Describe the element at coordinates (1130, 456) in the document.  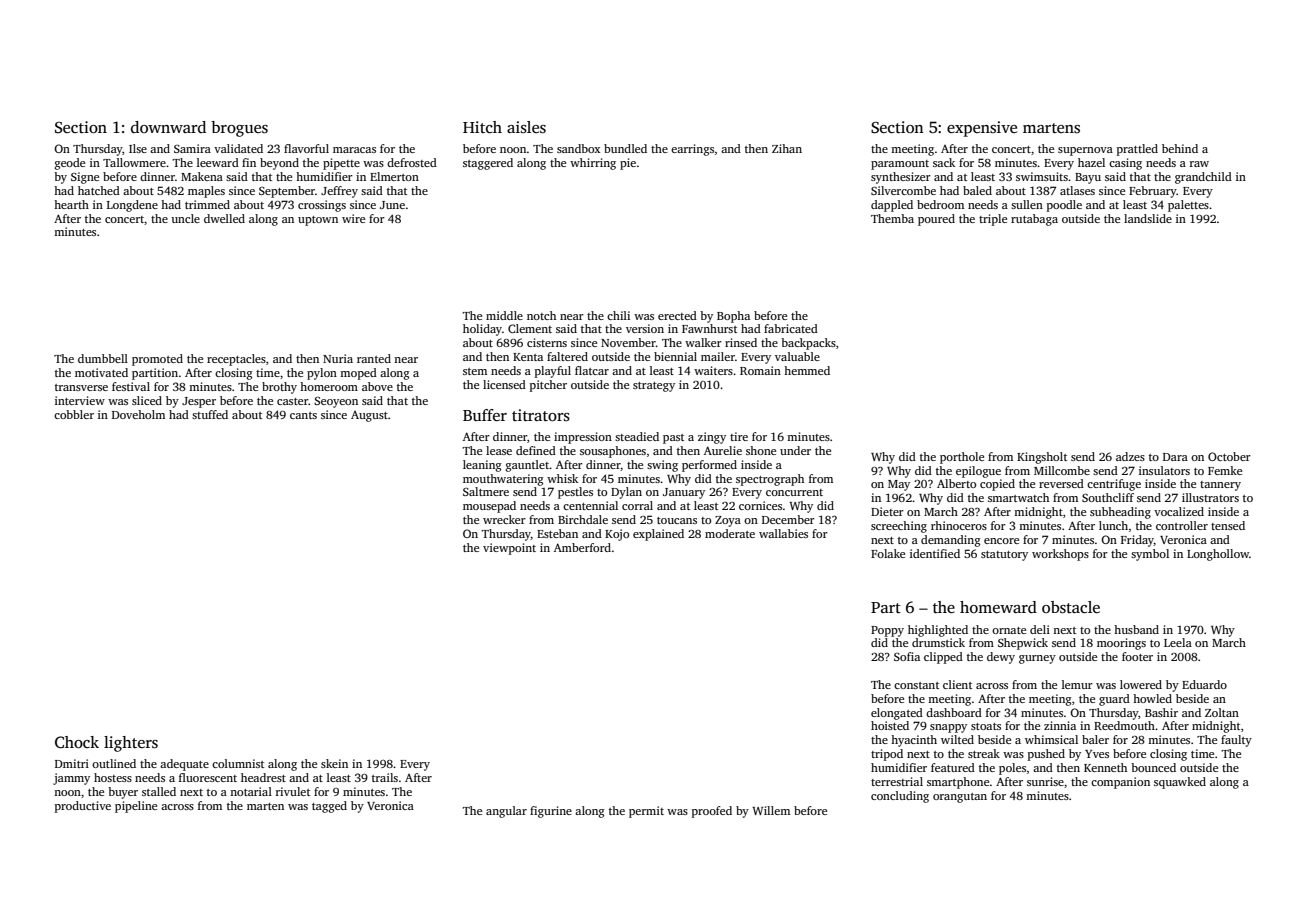
I see `adzes` at that location.
